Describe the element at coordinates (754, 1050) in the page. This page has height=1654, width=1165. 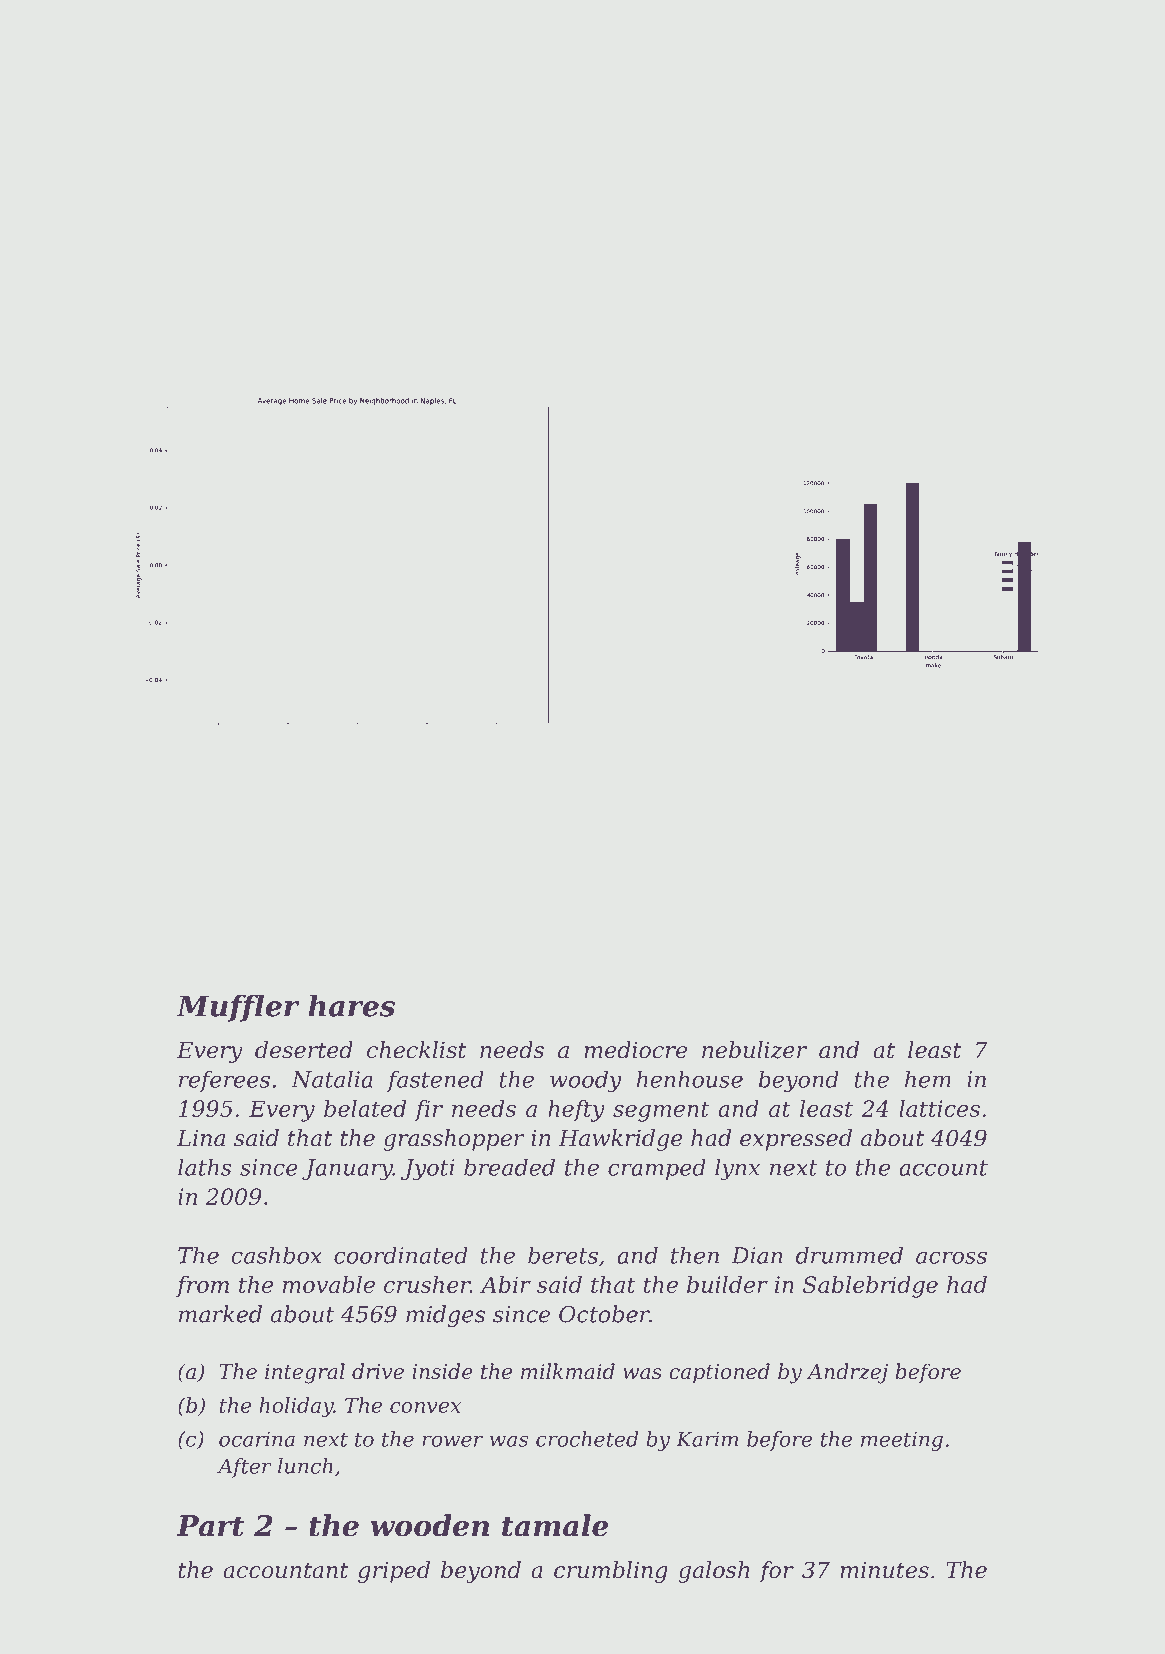
I see `nebulizer` at that location.
